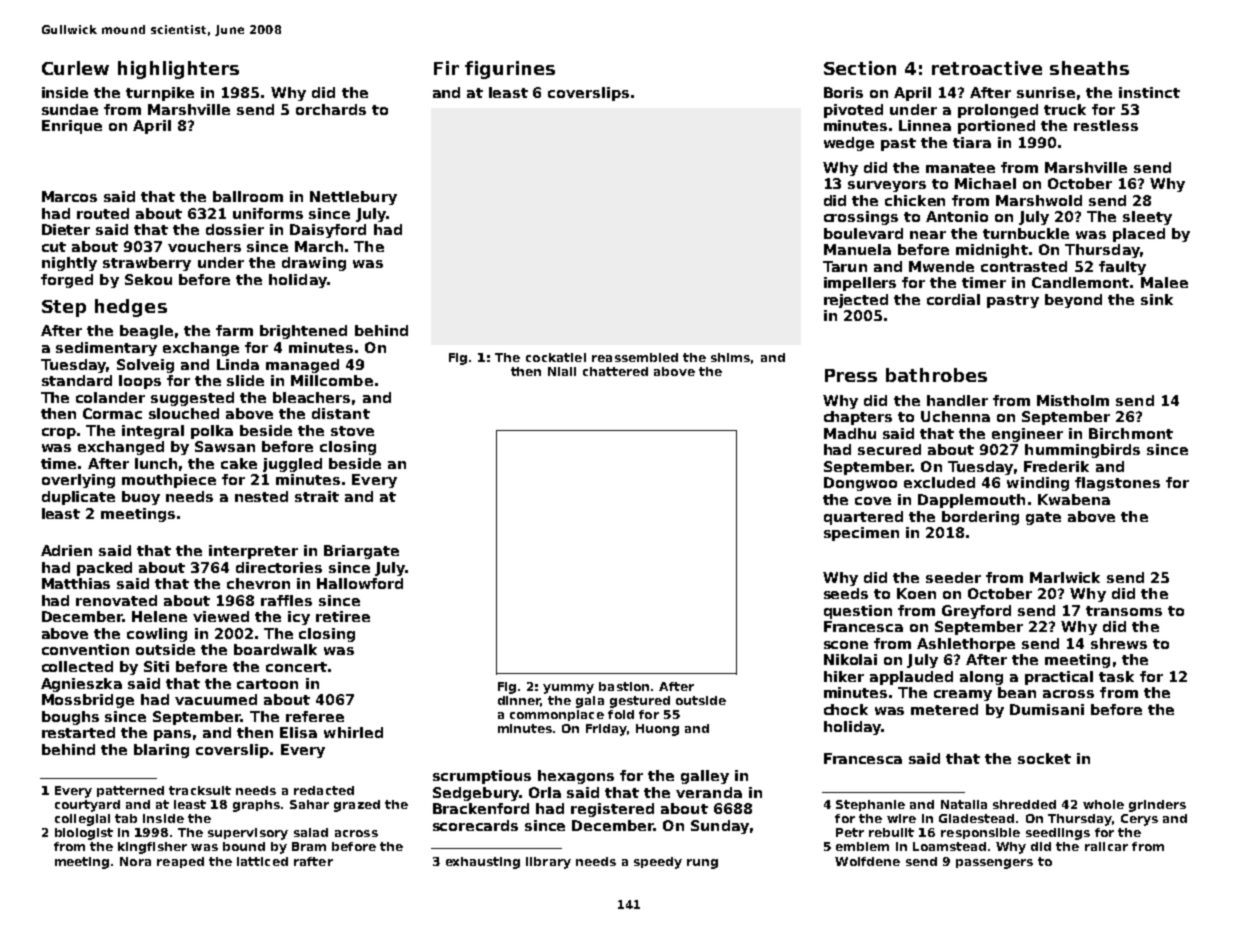 Image resolution: width=1233 pixels, height=952 pixels. What do you see at coordinates (860, 68) in the screenshot?
I see `Section` at bounding box center [860, 68].
